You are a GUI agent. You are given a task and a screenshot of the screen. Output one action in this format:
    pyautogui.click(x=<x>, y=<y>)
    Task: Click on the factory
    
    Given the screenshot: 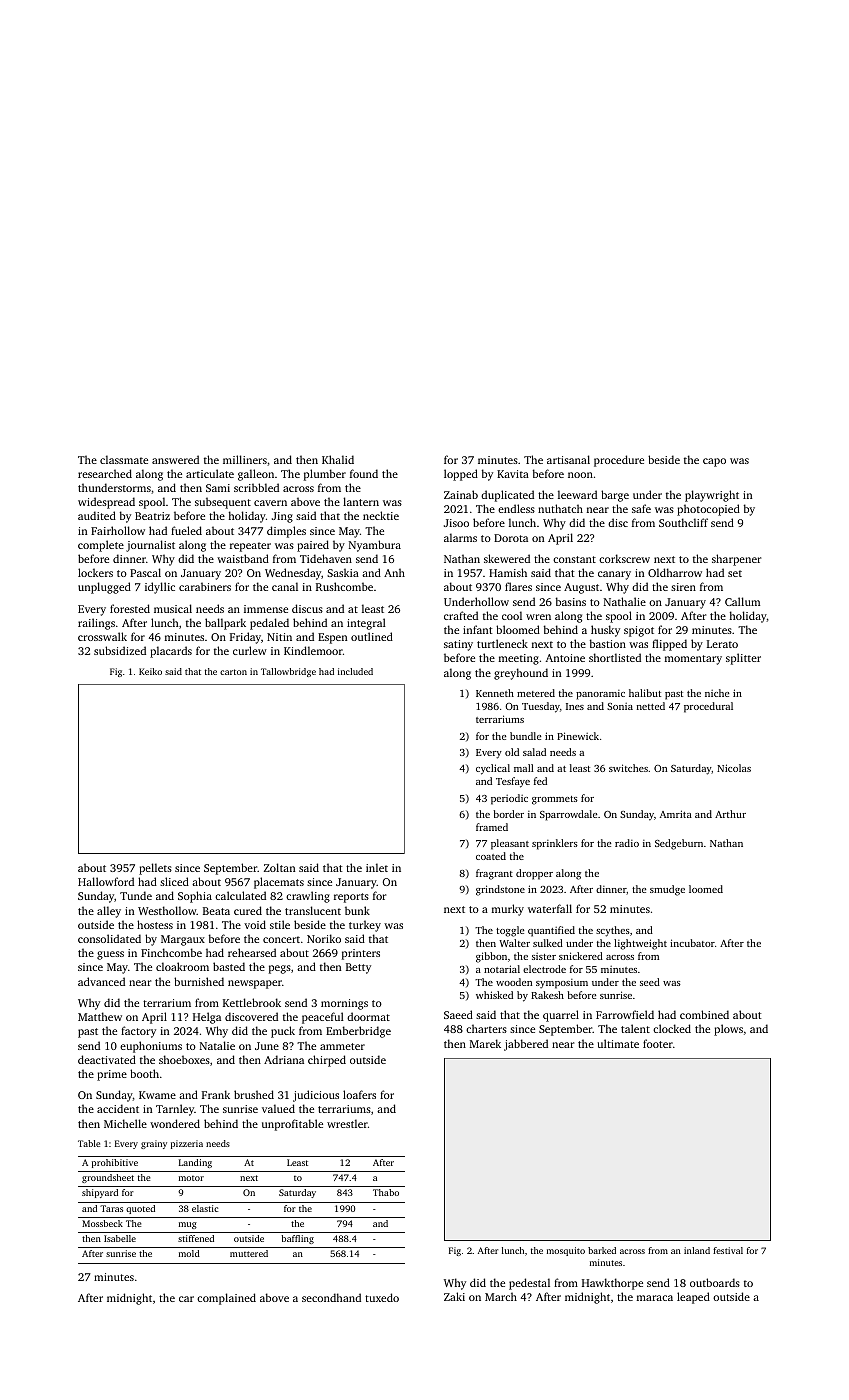 What is the action you would take?
    pyautogui.click(x=138, y=1032)
